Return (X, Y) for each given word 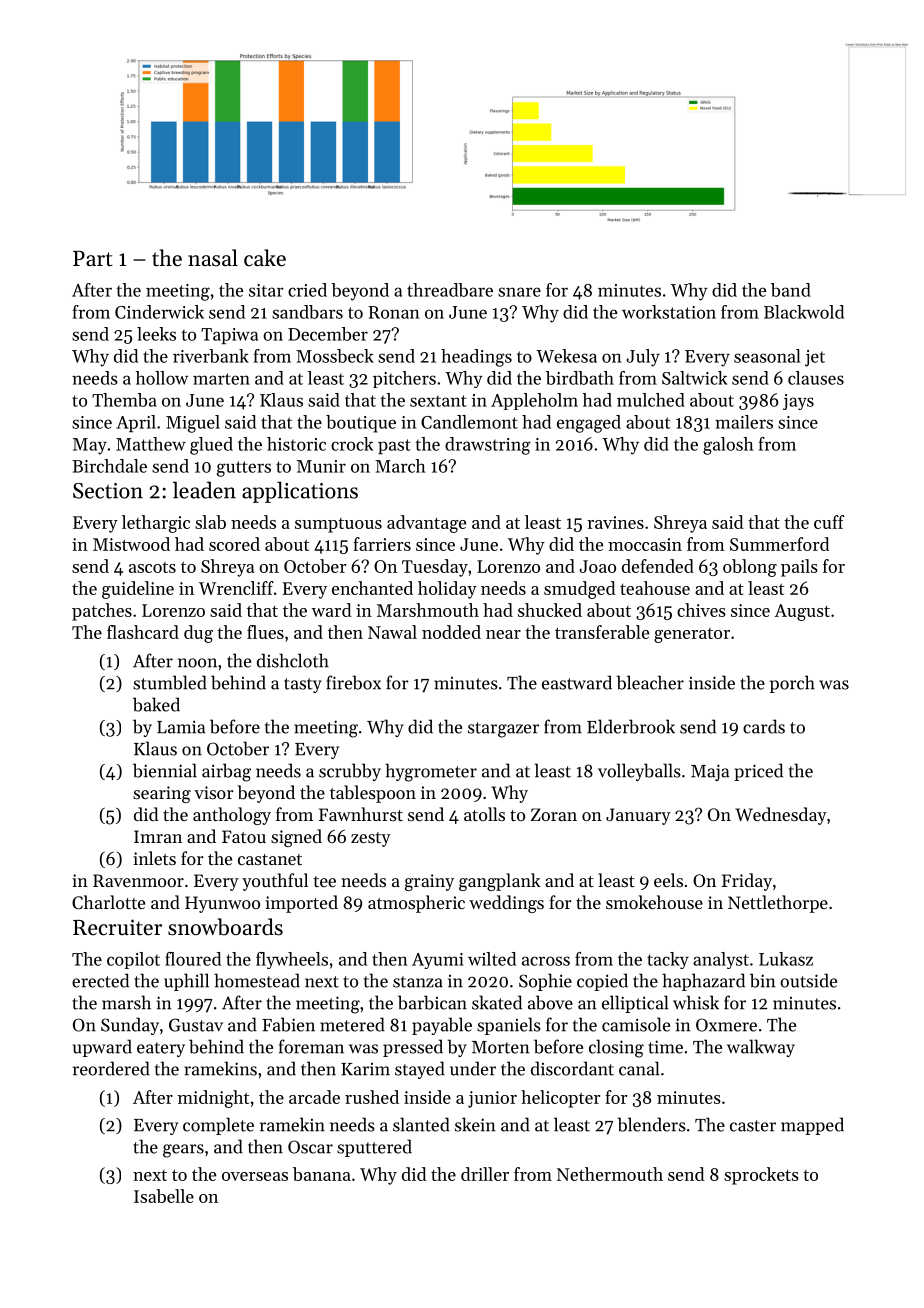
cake (265, 258)
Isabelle (164, 1196)
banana (322, 1174)
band (791, 290)
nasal (213, 258)
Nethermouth (610, 1174)
